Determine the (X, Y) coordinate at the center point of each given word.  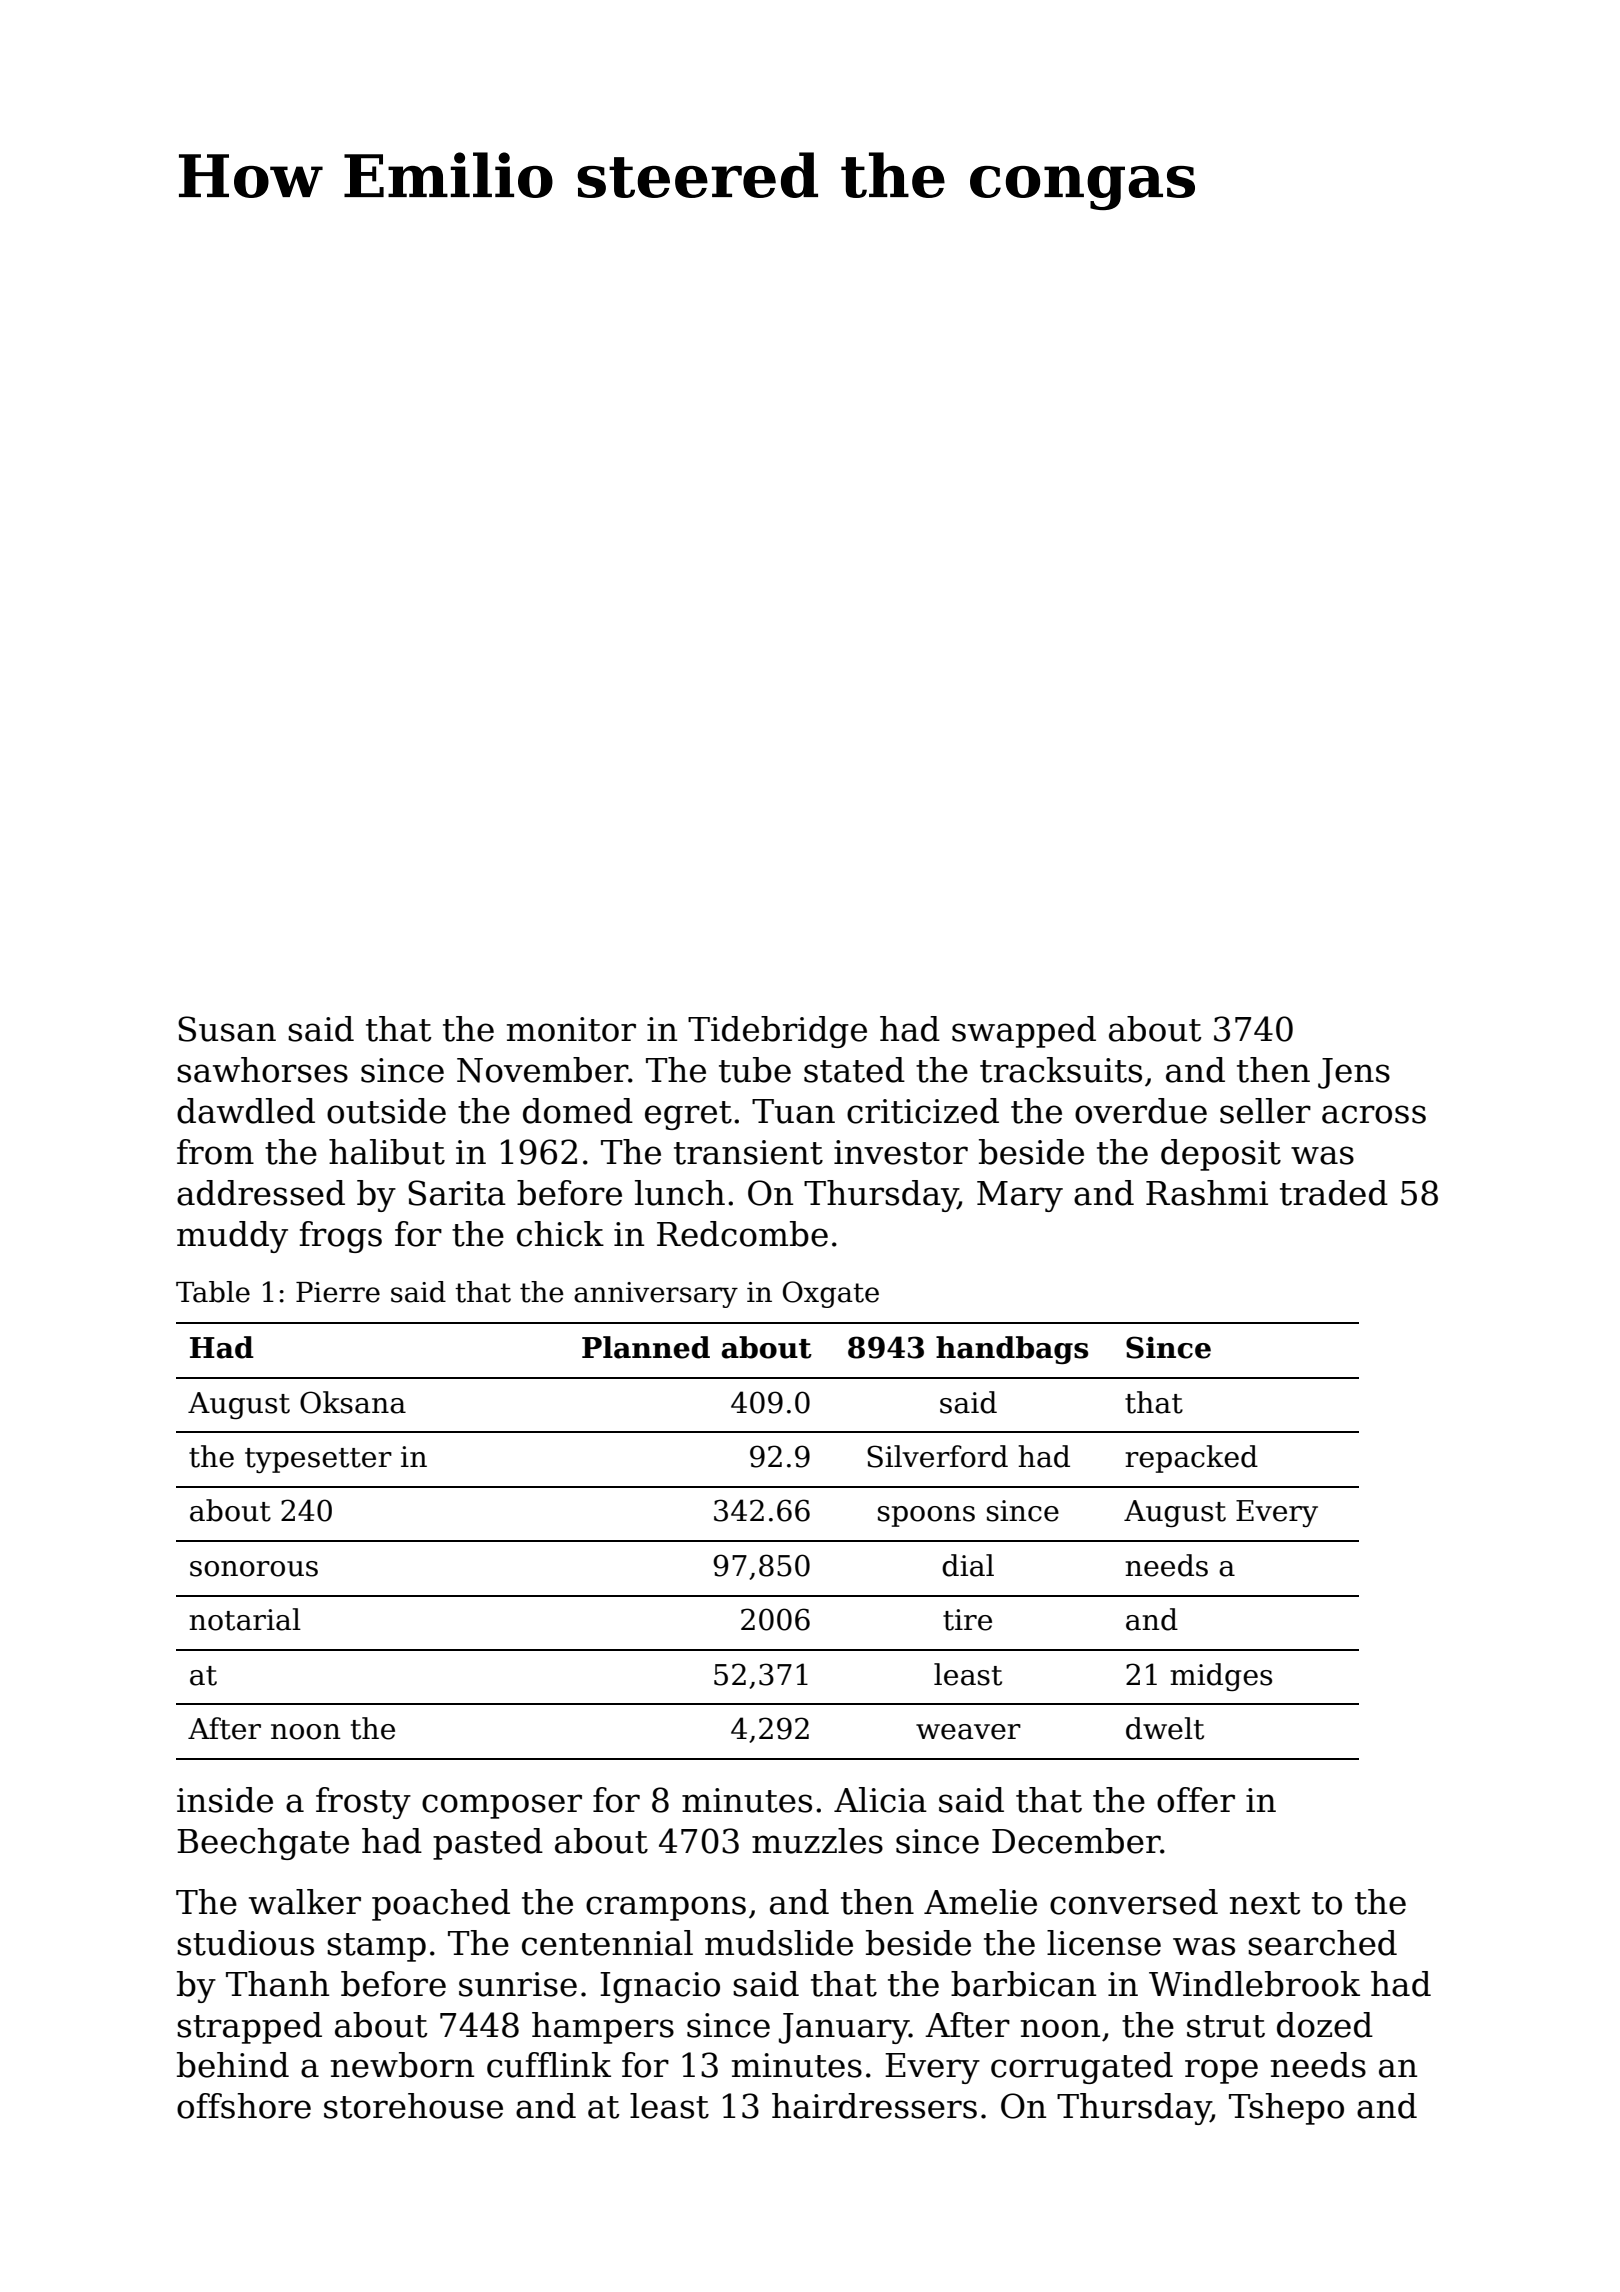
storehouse (413, 2106)
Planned (646, 1347)
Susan (227, 1029)
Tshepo (1286, 2109)
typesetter (318, 1460)
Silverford (937, 1456)
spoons (926, 1516)
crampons (666, 1908)
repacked (1191, 1459)
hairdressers (874, 2106)
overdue (1141, 1111)
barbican (1023, 1984)
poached (441, 1905)
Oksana (353, 1402)
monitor (571, 1029)
